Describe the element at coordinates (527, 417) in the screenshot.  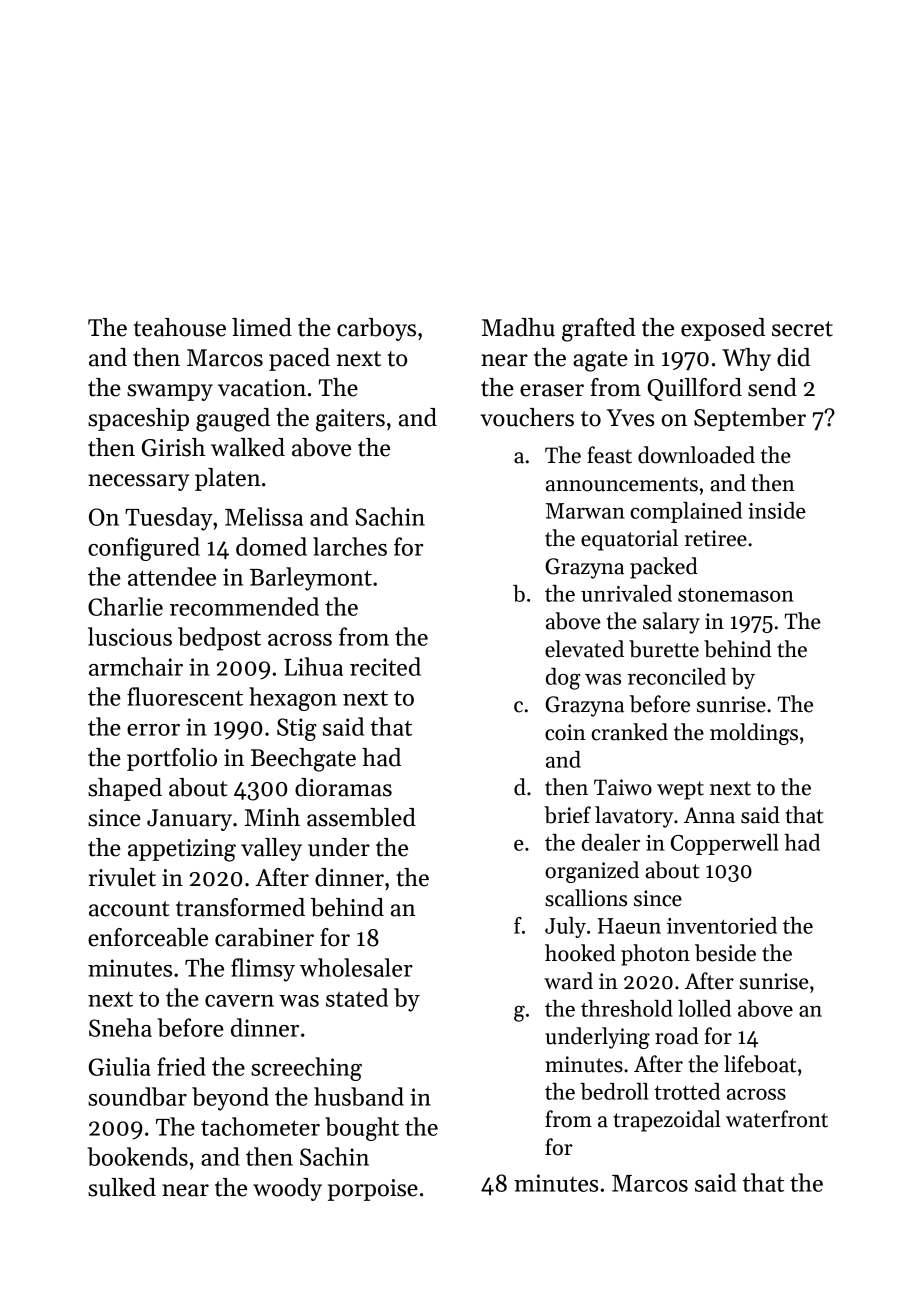
I see `vouchers` at that location.
